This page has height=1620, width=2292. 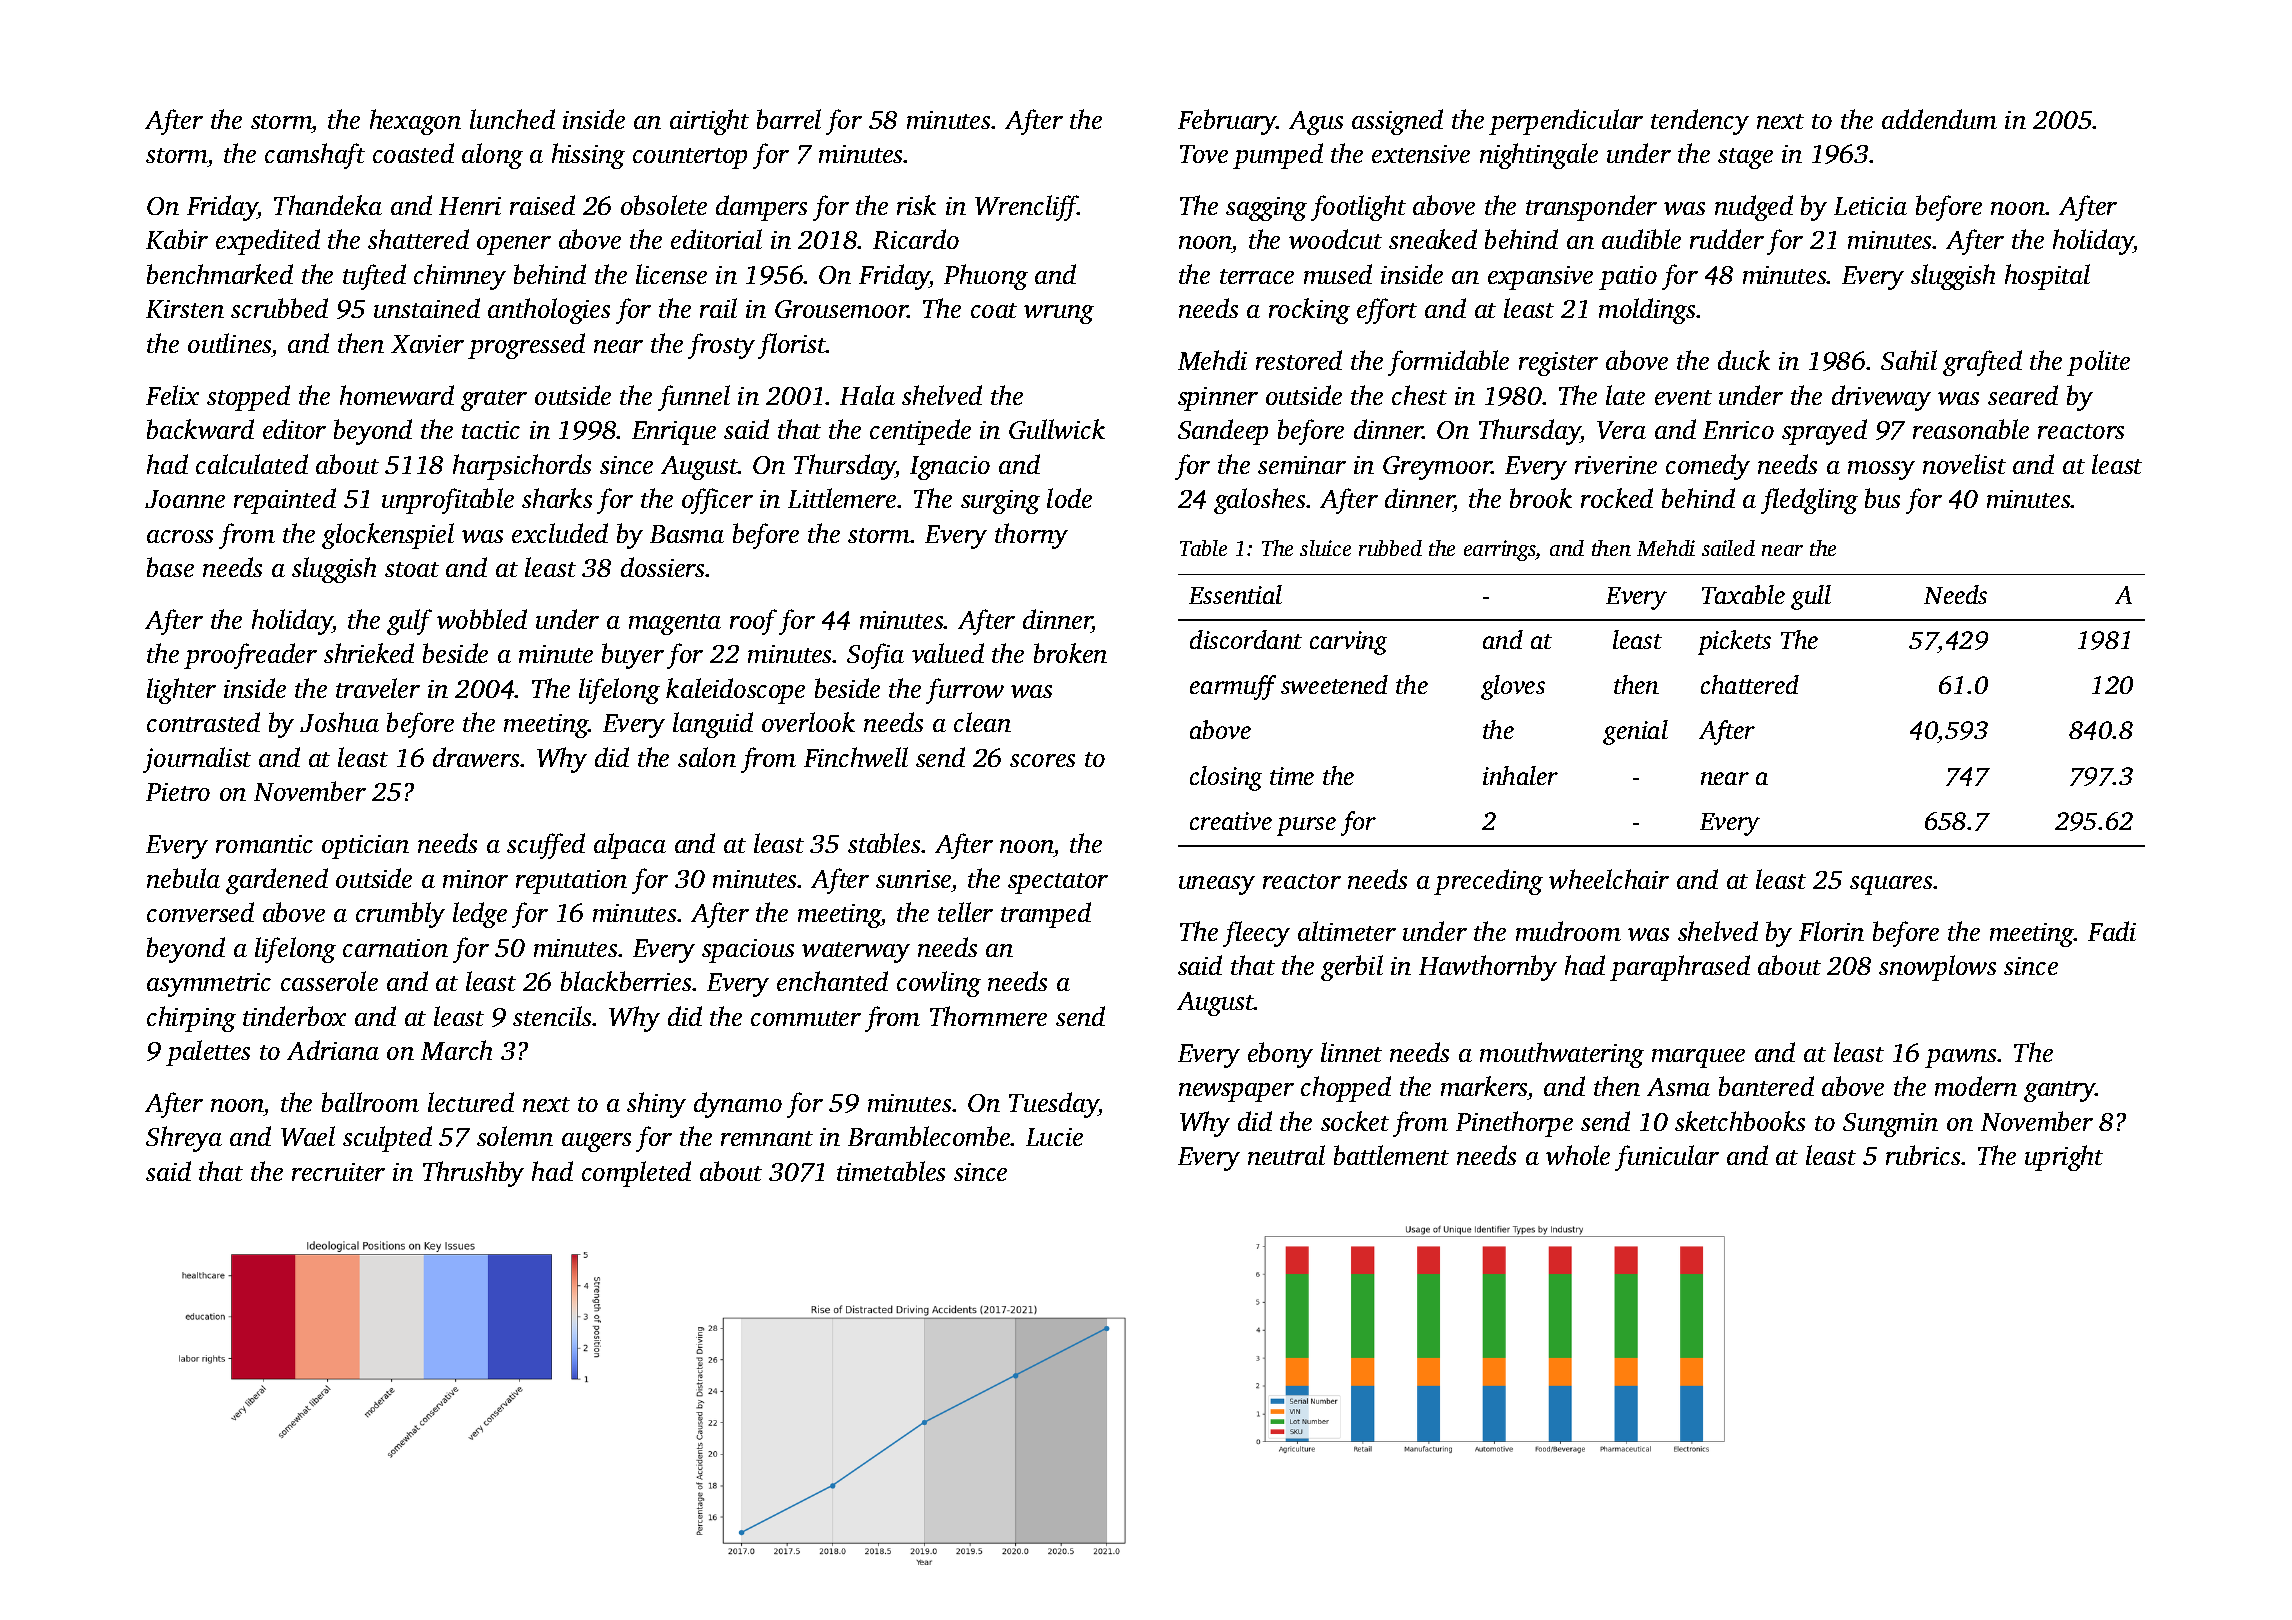 I want to click on genial, so click(x=1635, y=732).
